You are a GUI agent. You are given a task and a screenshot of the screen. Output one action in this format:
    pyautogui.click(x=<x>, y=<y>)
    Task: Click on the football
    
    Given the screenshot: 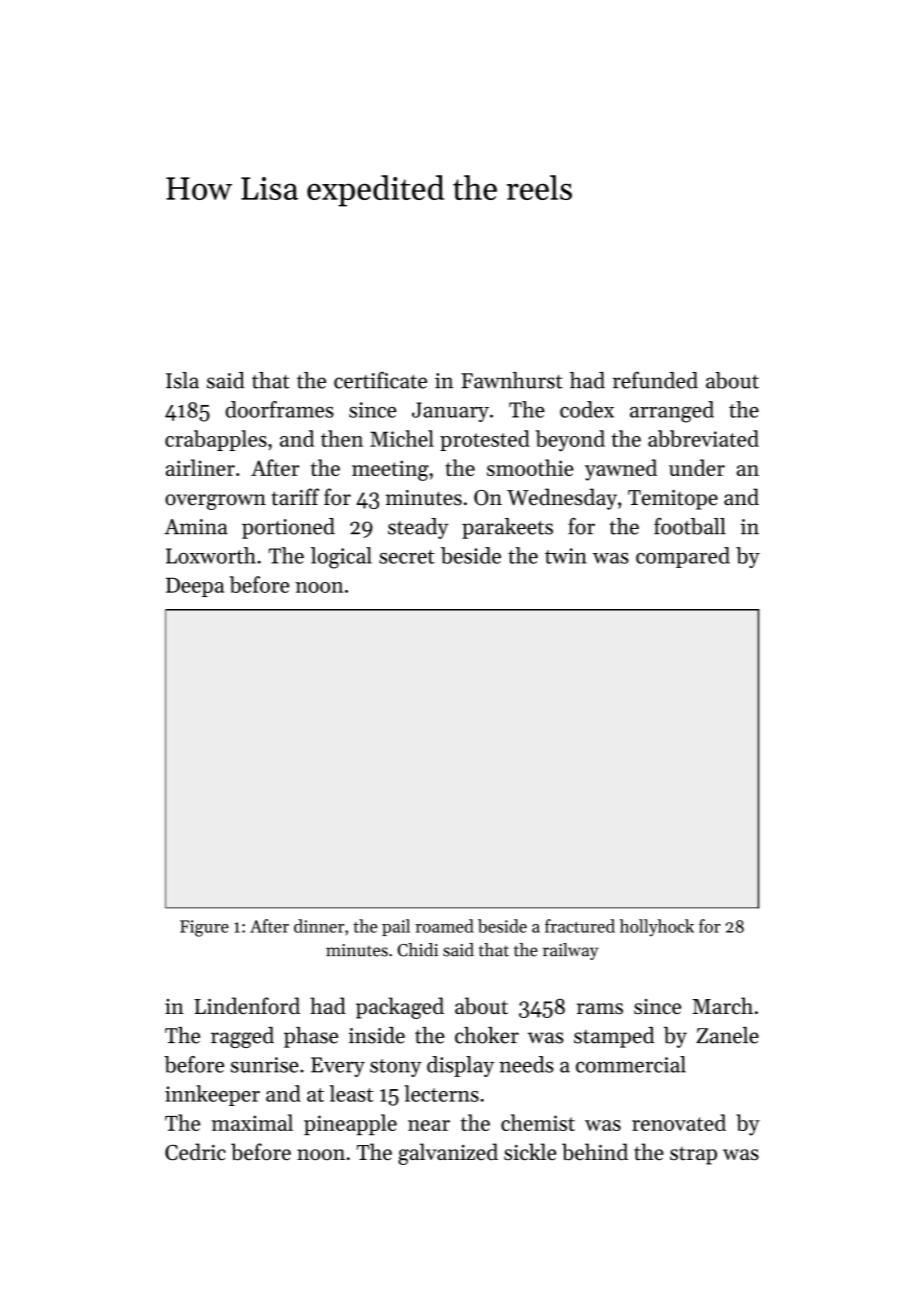 What is the action you would take?
    pyautogui.click(x=690, y=526)
